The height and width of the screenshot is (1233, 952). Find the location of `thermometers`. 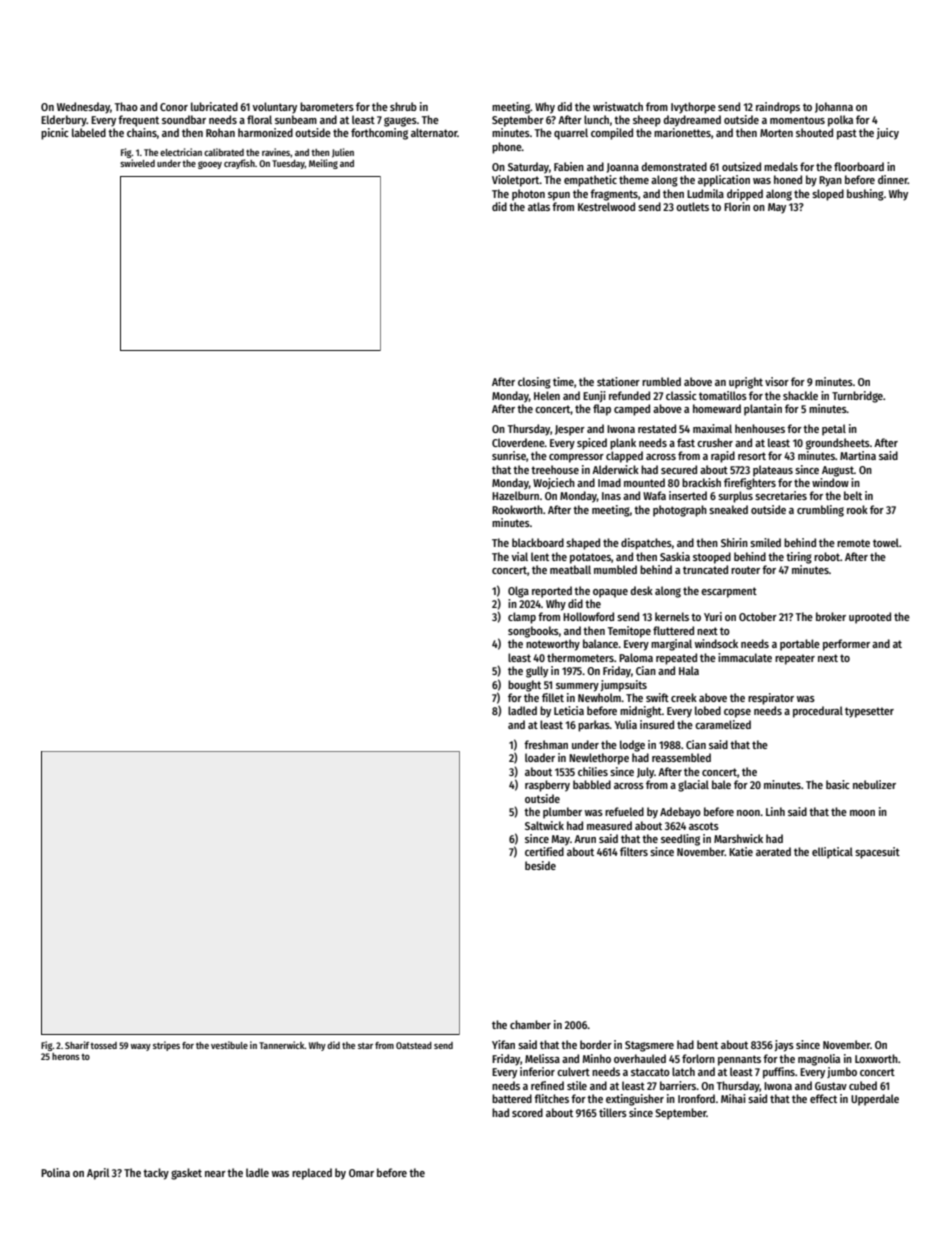

thermometers is located at coordinates (580, 657).
